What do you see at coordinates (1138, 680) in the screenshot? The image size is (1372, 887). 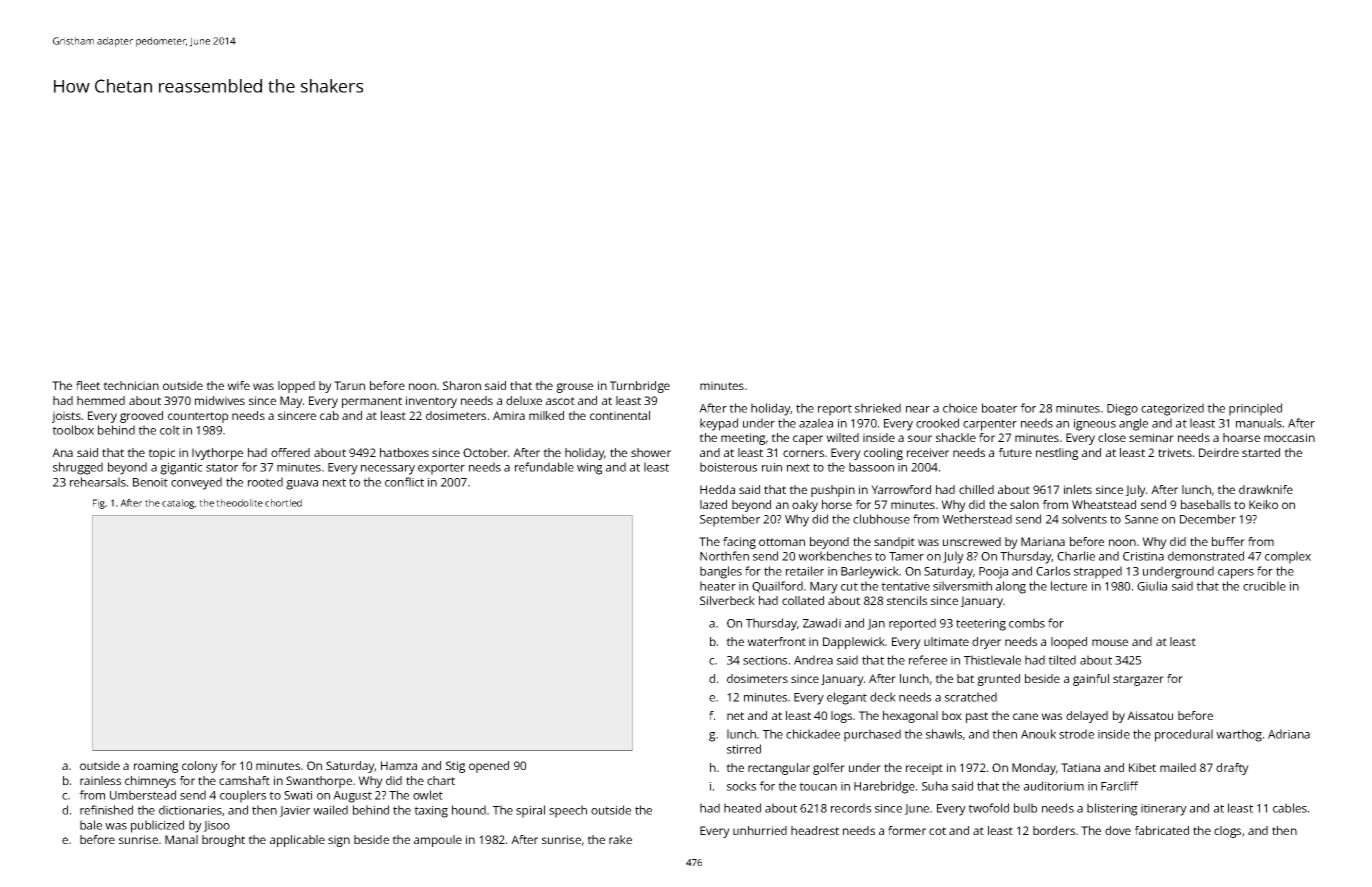 I see `stargazer` at bounding box center [1138, 680].
